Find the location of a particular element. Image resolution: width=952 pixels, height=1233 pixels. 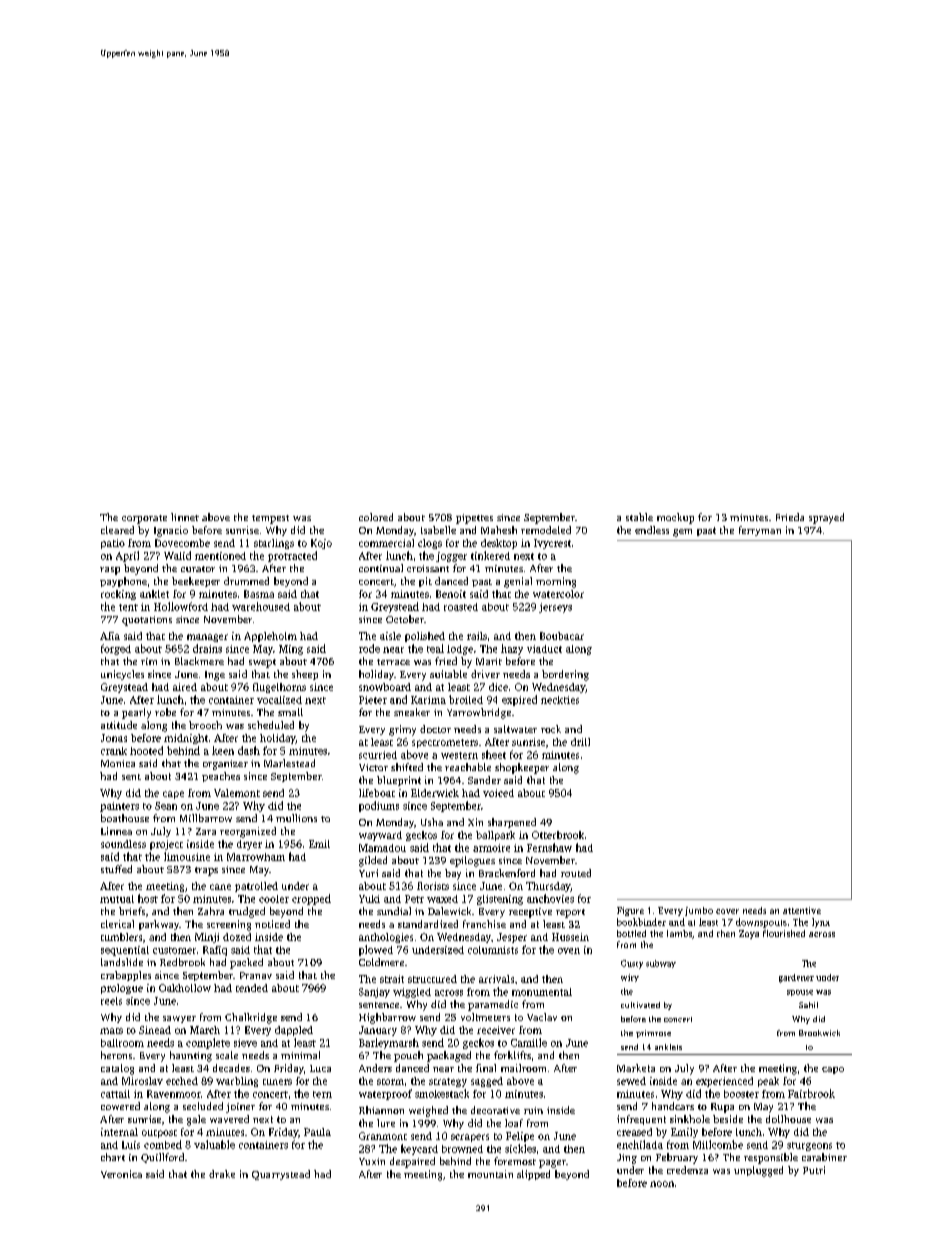

waterproof is located at coordinates (385, 1094).
